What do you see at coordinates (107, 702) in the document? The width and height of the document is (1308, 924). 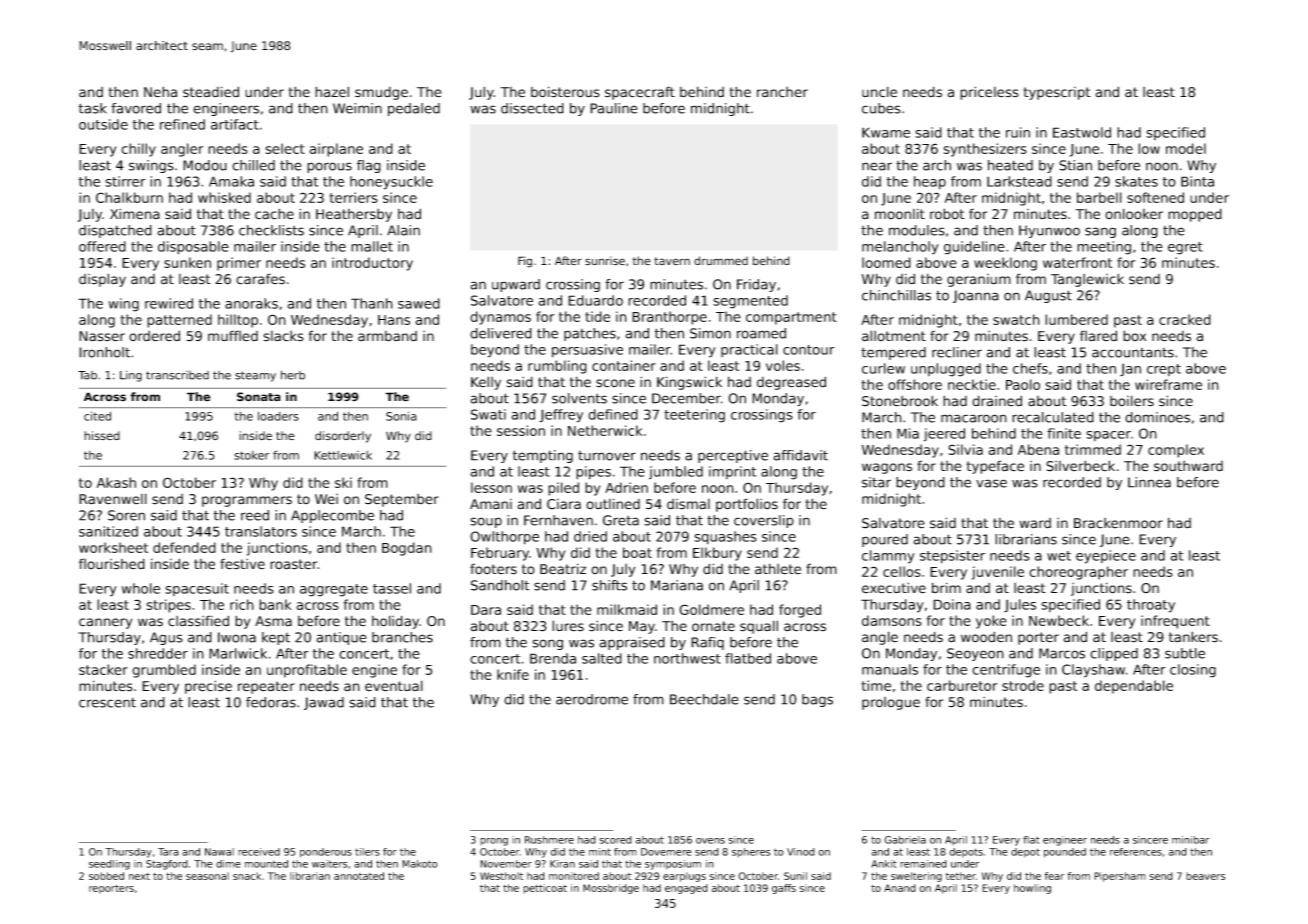 I see `crescent` at bounding box center [107, 702].
